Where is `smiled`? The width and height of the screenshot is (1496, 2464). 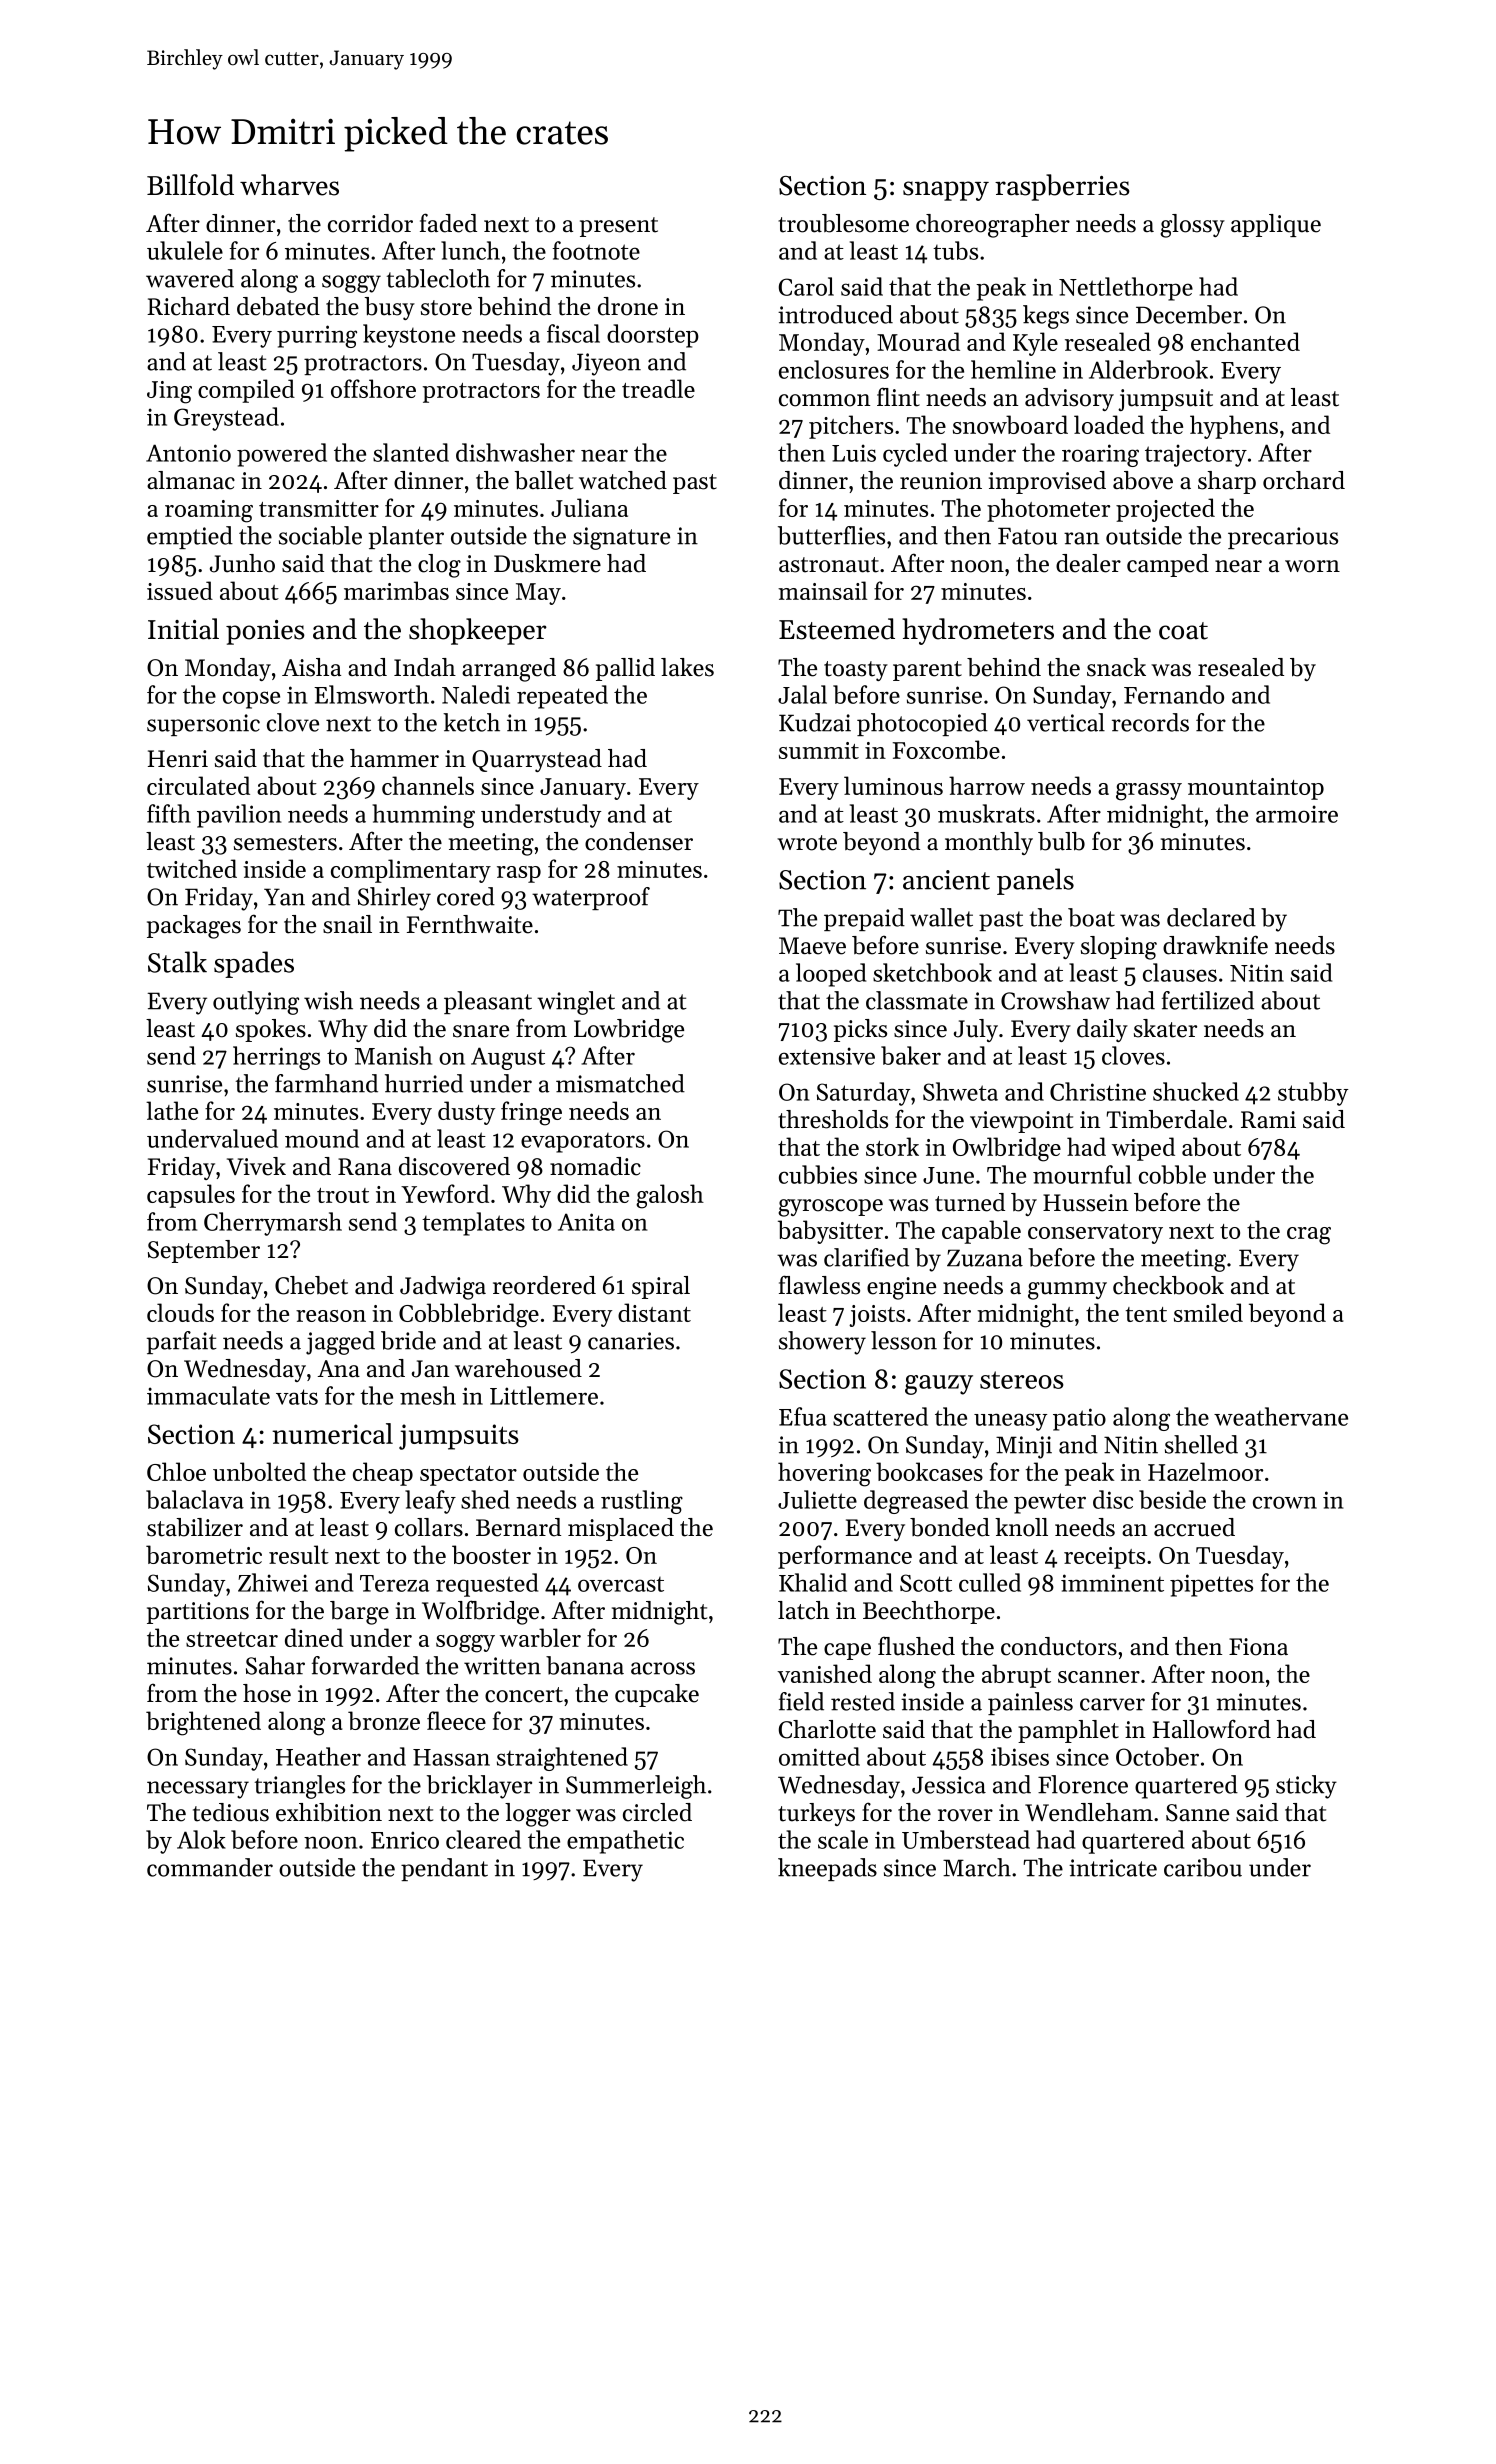 smiled is located at coordinates (1208, 1312).
